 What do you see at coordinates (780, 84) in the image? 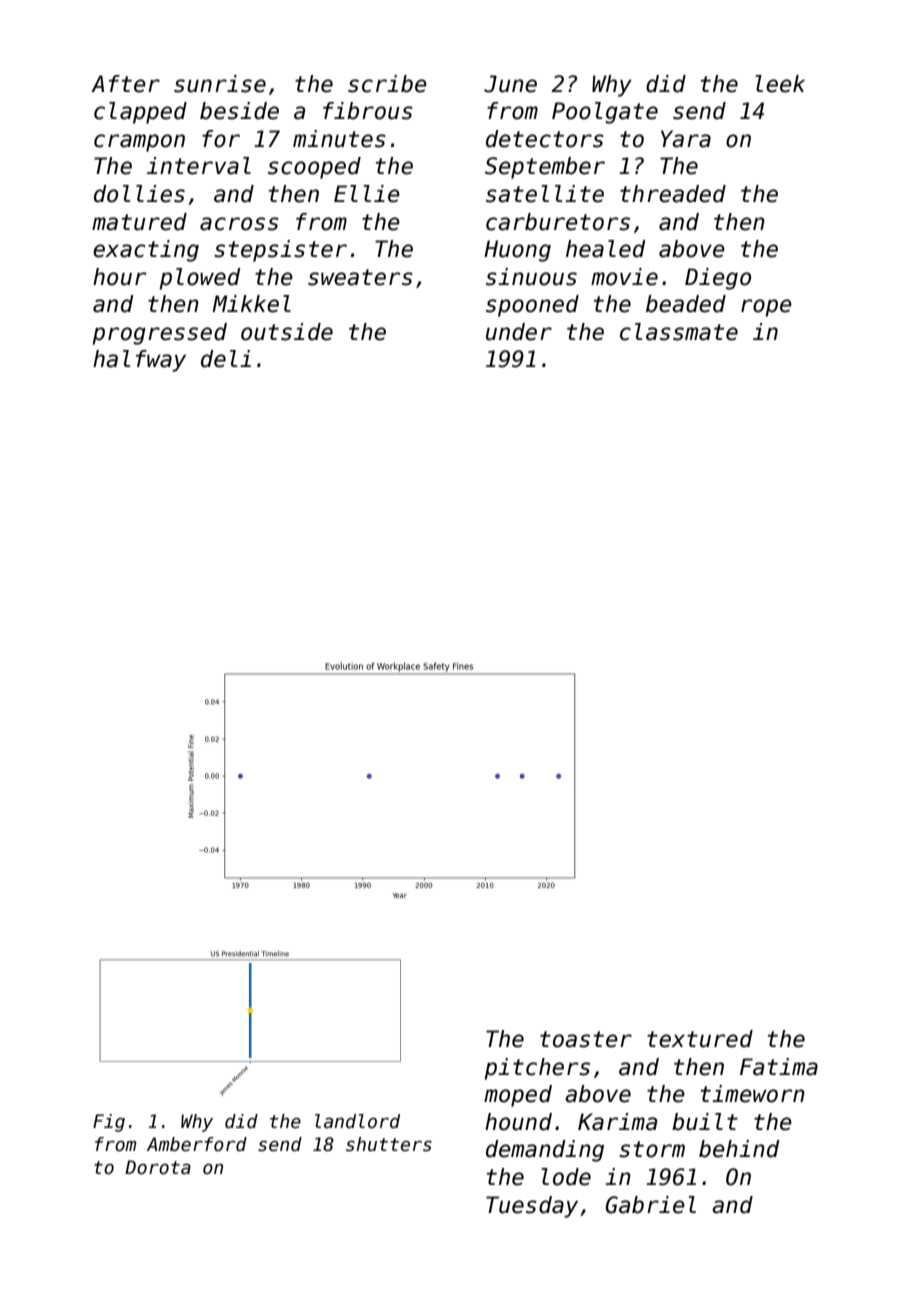
I see `leek` at bounding box center [780, 84].
